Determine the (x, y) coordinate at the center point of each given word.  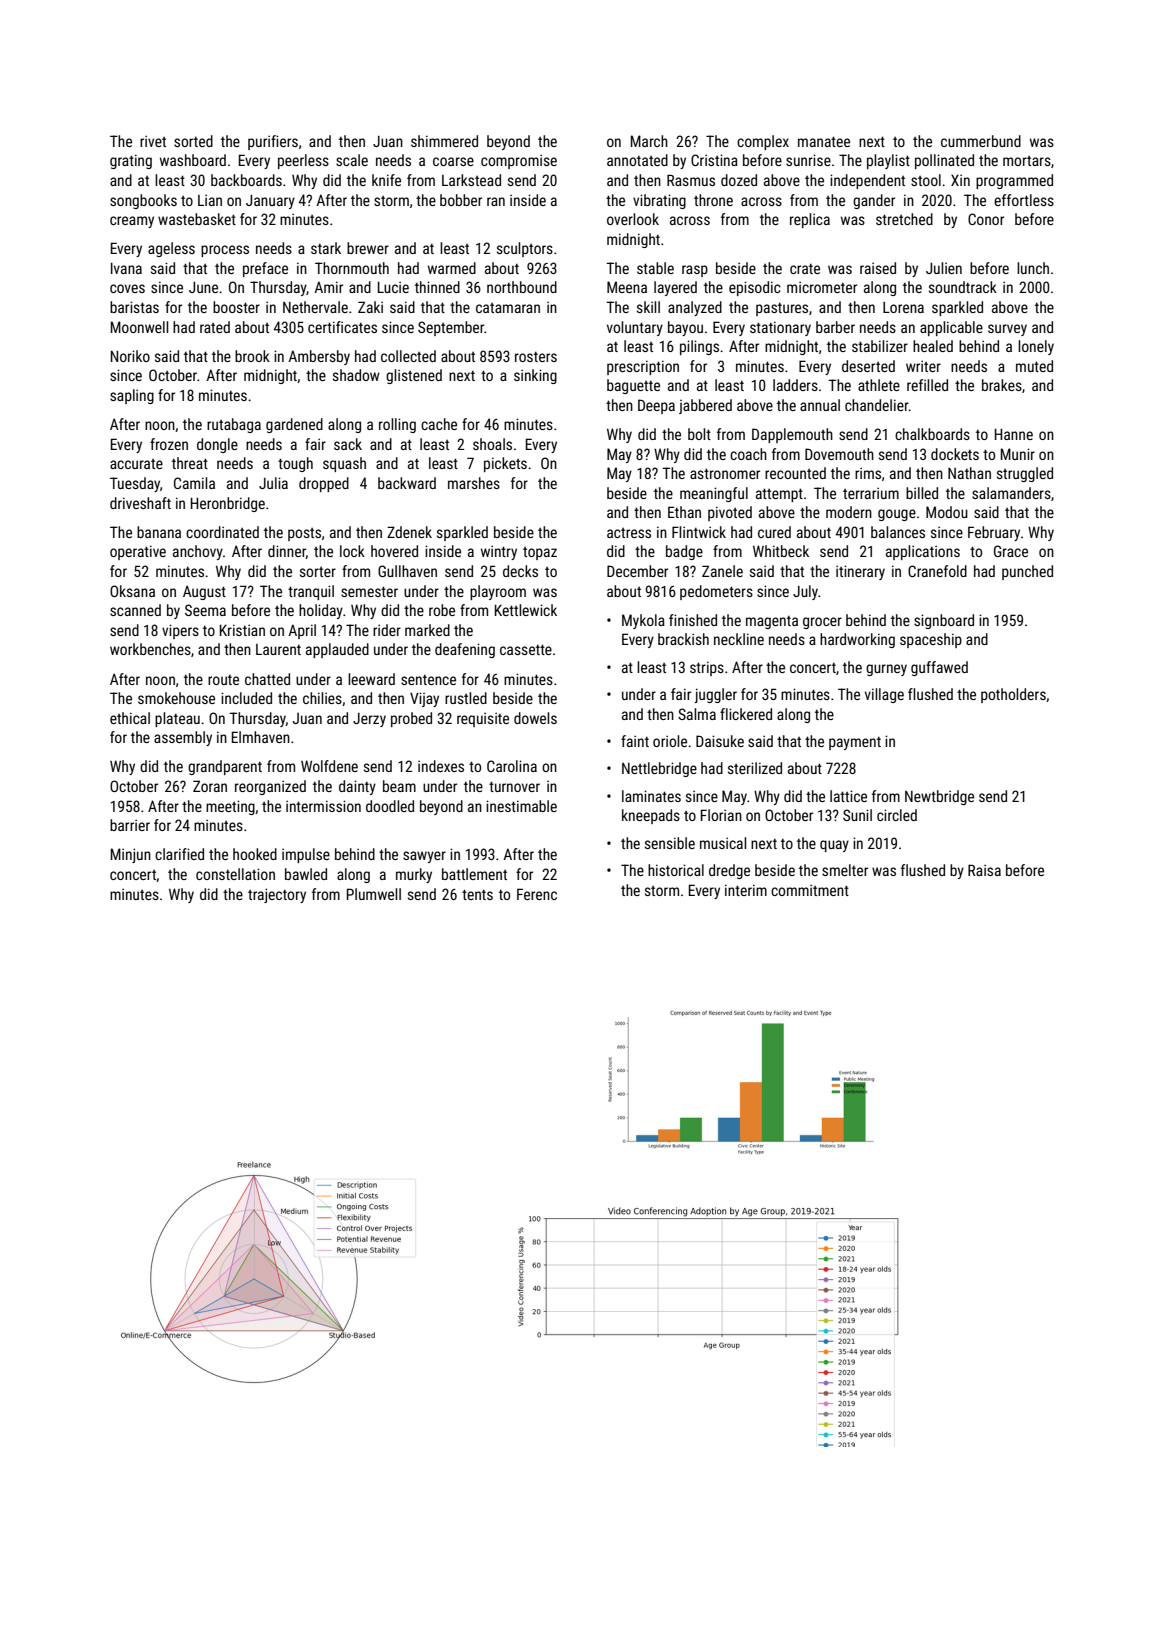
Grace (1011, 551)
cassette (526, 649)
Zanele (722, 571)
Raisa (984, 870)
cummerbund (981, 141)
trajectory (277, 895)
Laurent (278, 649)
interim (746, 890)
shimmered (444, 141)
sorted (193, 141)
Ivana (126, 268)
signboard (944, 621)
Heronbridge (228, 504)
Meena (627, 287)
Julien (944, 268)
